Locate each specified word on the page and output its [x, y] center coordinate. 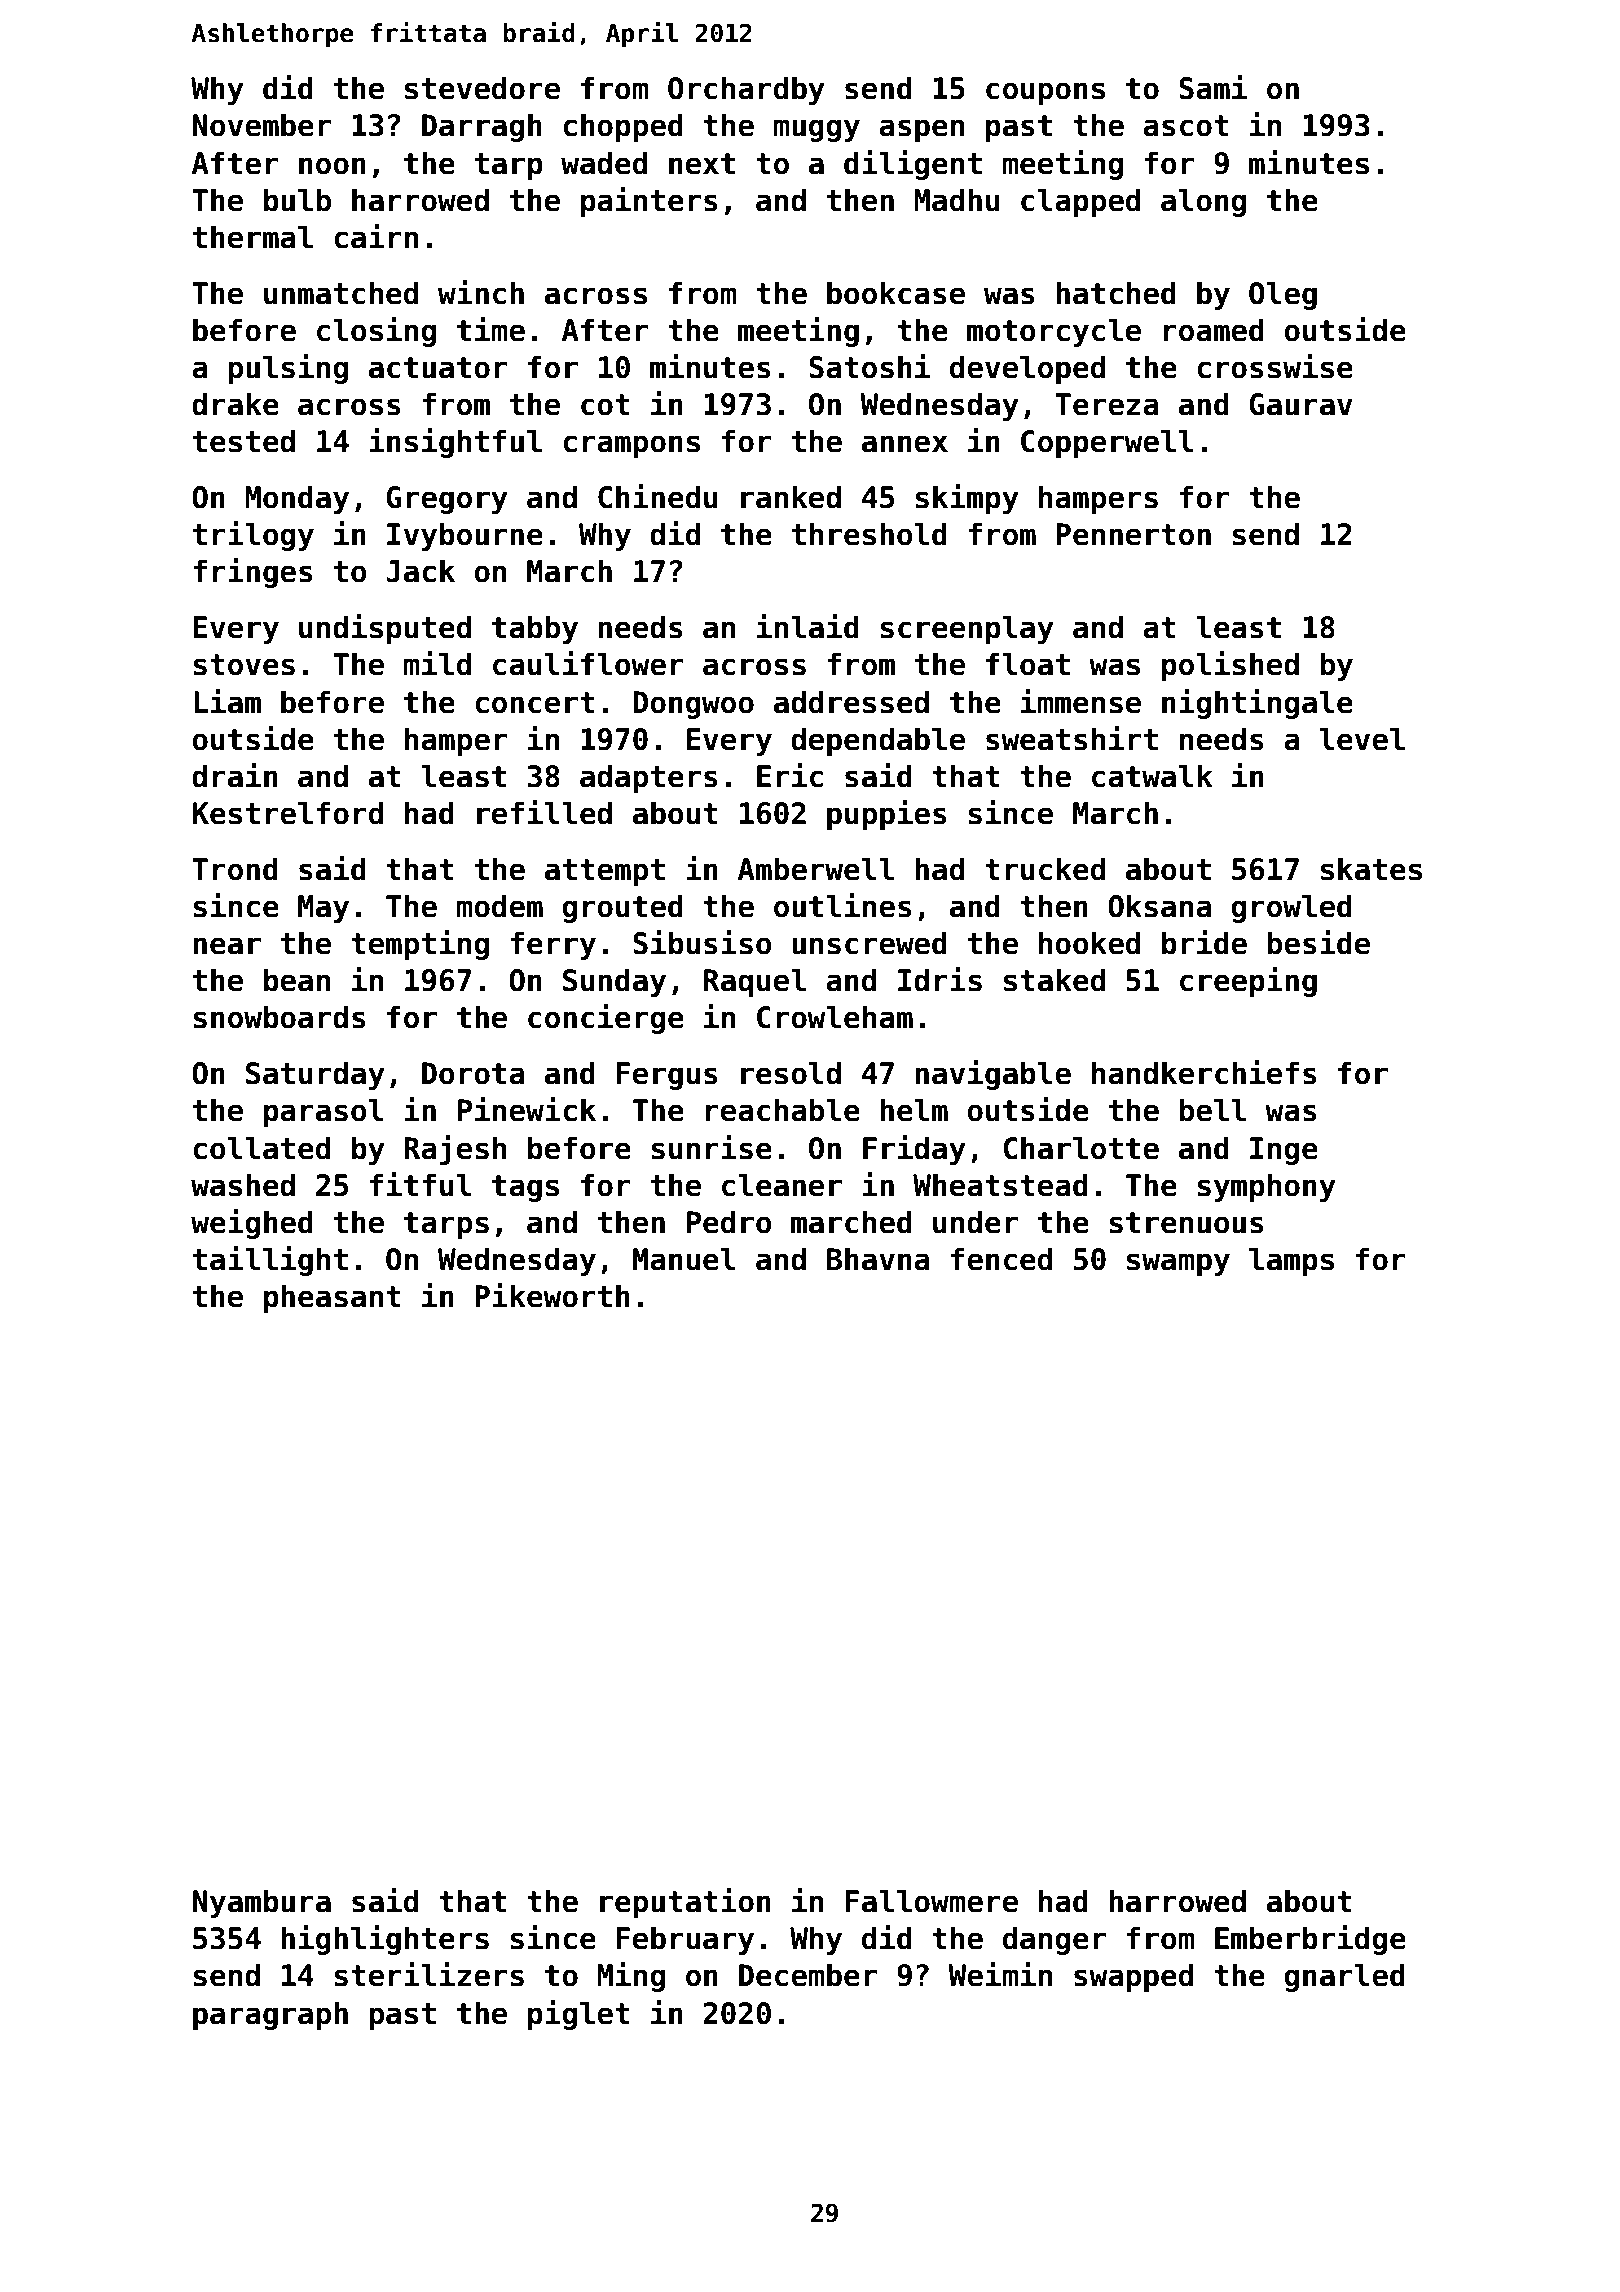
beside [1318, 942]
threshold [869, 534]
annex [905, 444]
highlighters [385, 1940]
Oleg [1283, 295]
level [1362, 739]
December [808, 1975]
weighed [252, 1224]
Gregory [447, 500]
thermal [253, 237]
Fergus [667, 1076]
